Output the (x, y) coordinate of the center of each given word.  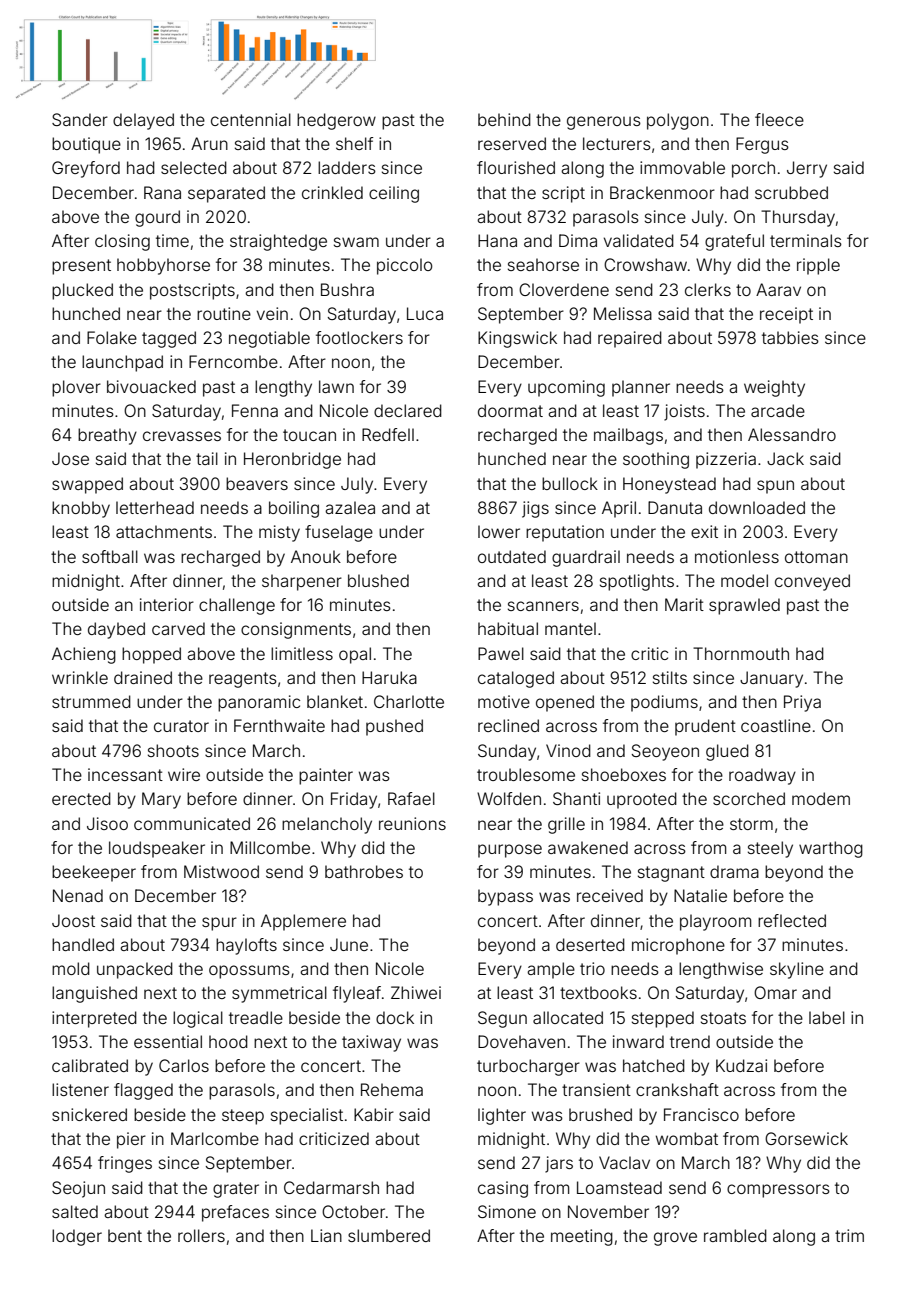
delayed (143, 121)
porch (753, 169)
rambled (735, 1235)
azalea (350, 507)
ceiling (394, 194)
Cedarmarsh (331, 1187)
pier (131, 1140)
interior (167, 604)
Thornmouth (741, 653)
